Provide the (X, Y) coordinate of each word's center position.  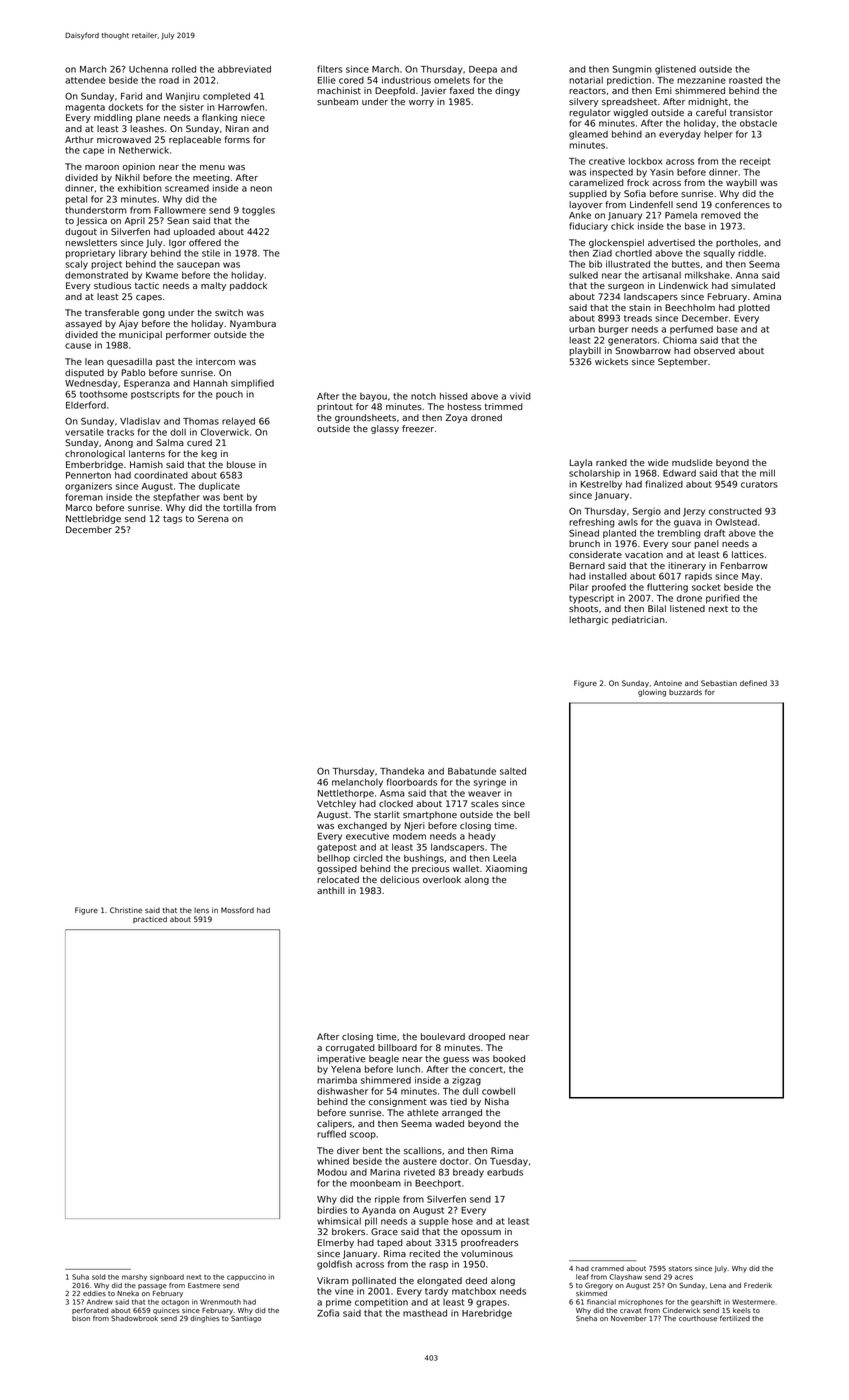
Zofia (328, 1313)
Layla (581, 463)
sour (681, 544)
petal (76, 200)
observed (714, 350)
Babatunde (472, 771)
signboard (167, 1277)
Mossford (237, 910)
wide (658, 462)
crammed (607, 1268)
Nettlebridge (93, 519)
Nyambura (253, 324)
